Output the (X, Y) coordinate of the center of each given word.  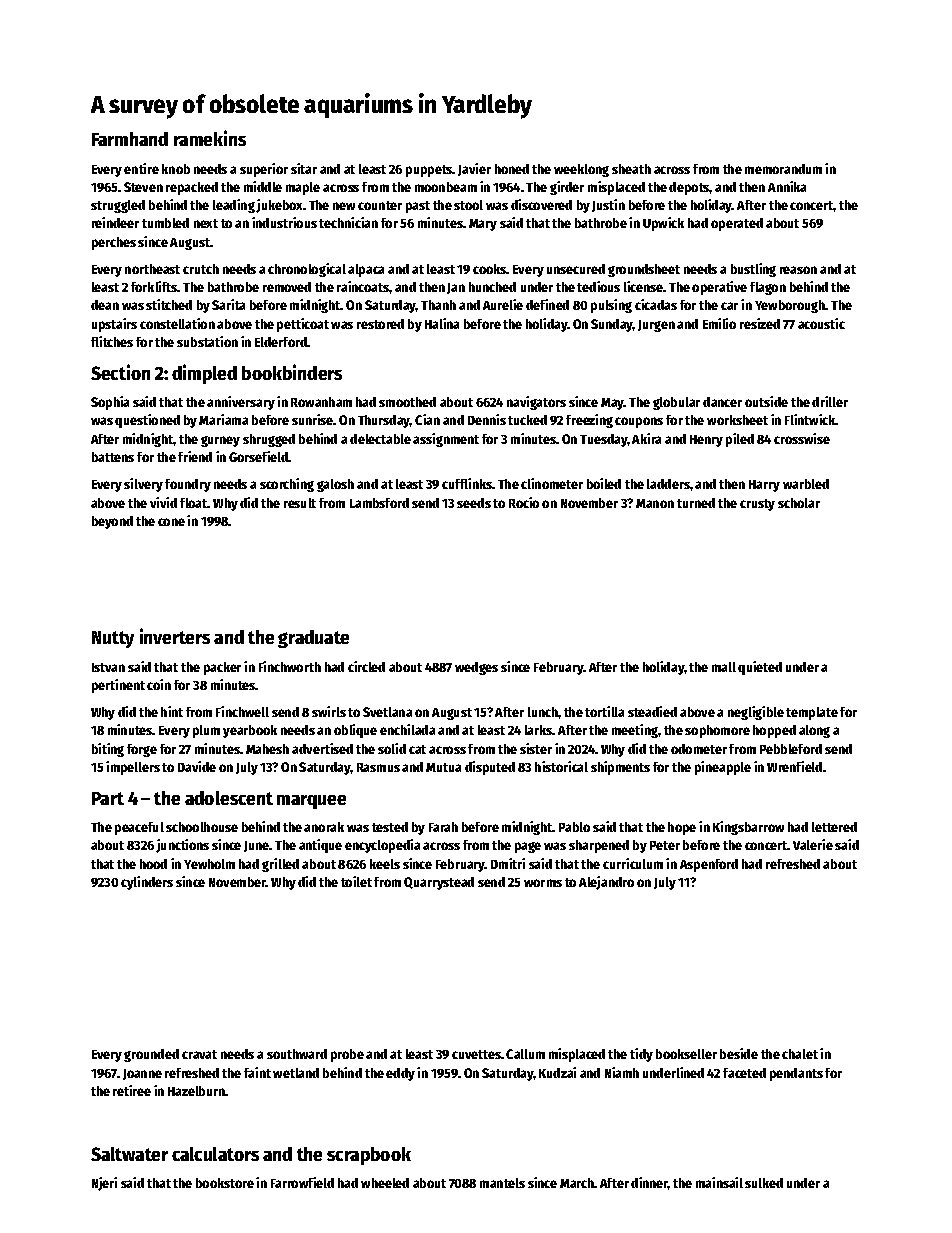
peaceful (139, 828)
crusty (757, 505)
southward (297, 1054)
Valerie (813, 844)
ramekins (210, 138)
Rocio (524, 502)
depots (689, 188)
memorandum (783, 169)
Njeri (104, 1184)
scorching (287, 485)
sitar (304, 168)
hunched (492, 287)
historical (561, 766)
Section (120, 372)
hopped (774, 731)
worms (543, 883)
